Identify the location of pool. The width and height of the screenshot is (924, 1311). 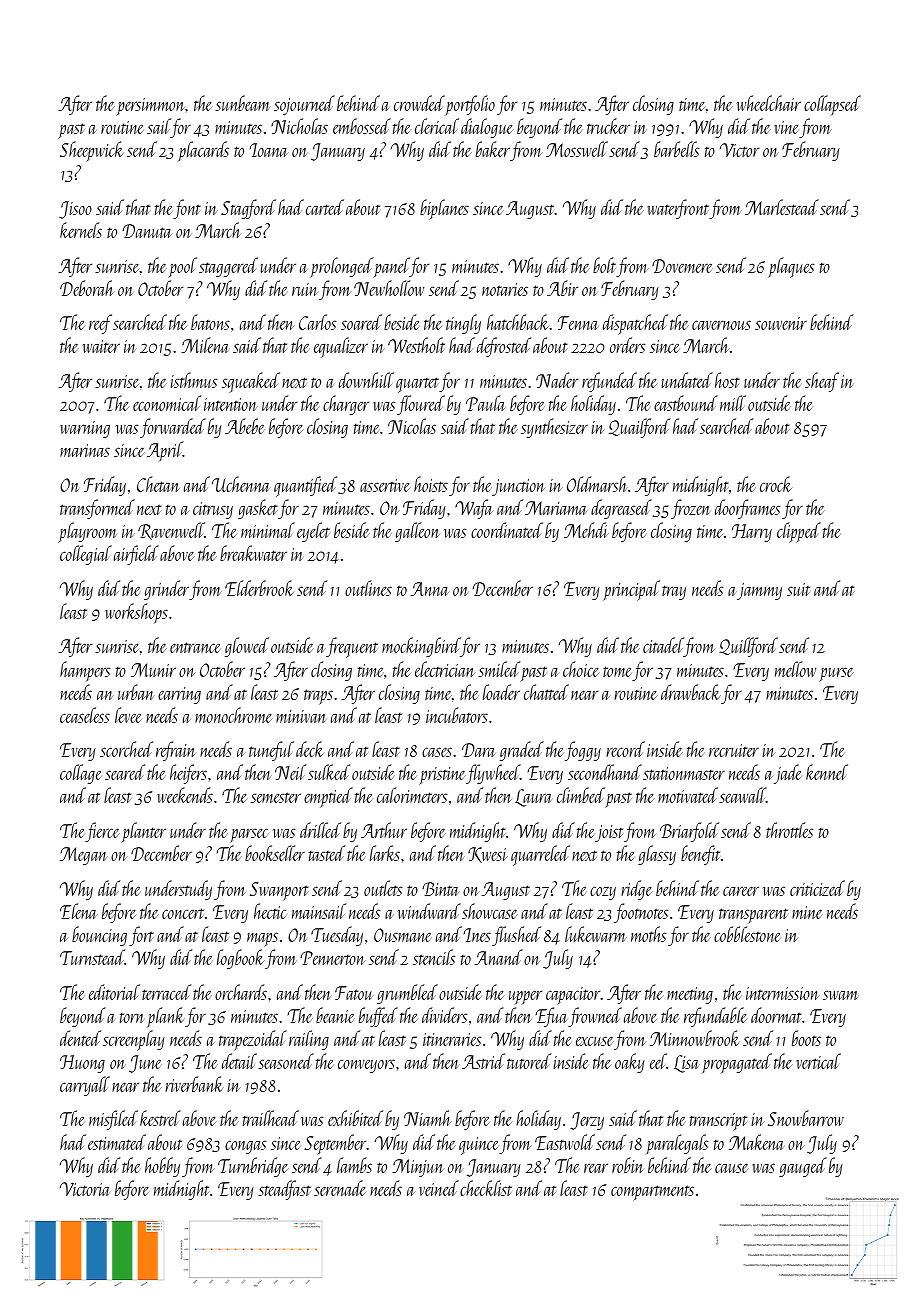
(182, 267).
